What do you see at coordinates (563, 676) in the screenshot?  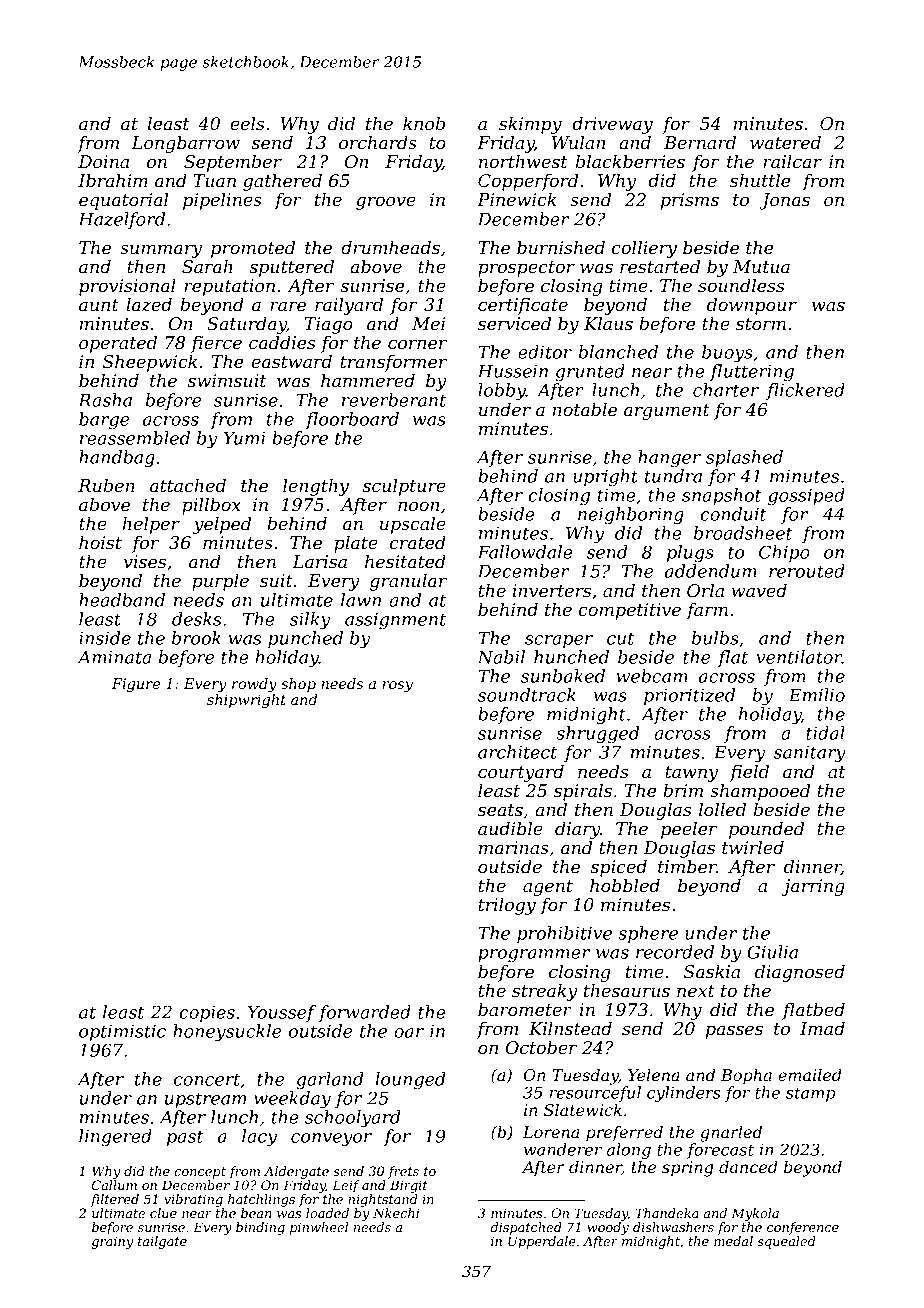 I see `sunbaked` at bounding box center [563, 676].
